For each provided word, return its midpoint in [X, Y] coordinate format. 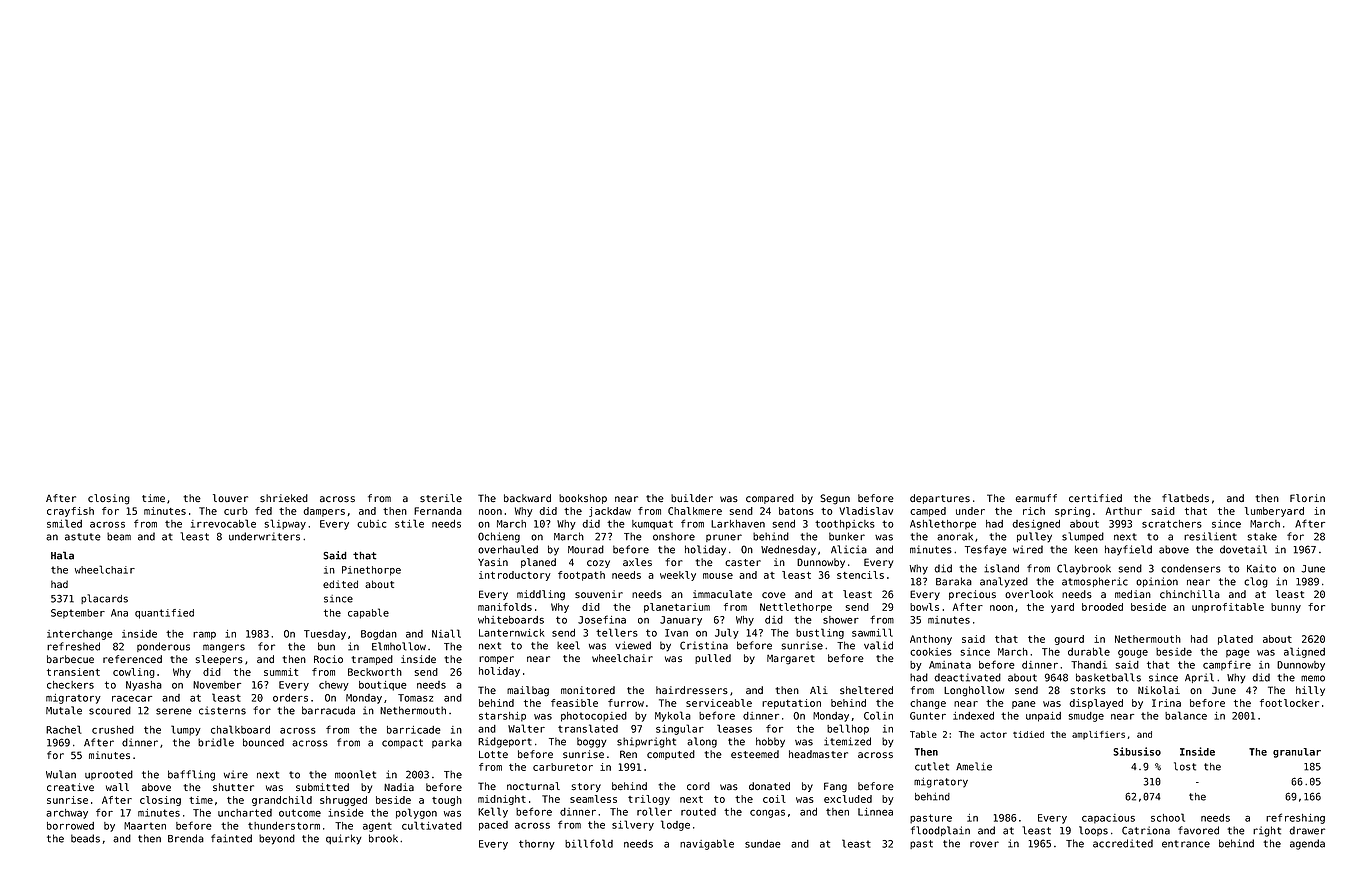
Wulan [61, 774]
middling [541, 595]
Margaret [791, 660]
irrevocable [223, 523]
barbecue [70, 659]
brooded [1102, 607]
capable [368, 613]
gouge [1133, 654]
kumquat [652, 525]
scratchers [1172, 524]
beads [85, 838]
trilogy [649, 800]
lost [1185, 766]
